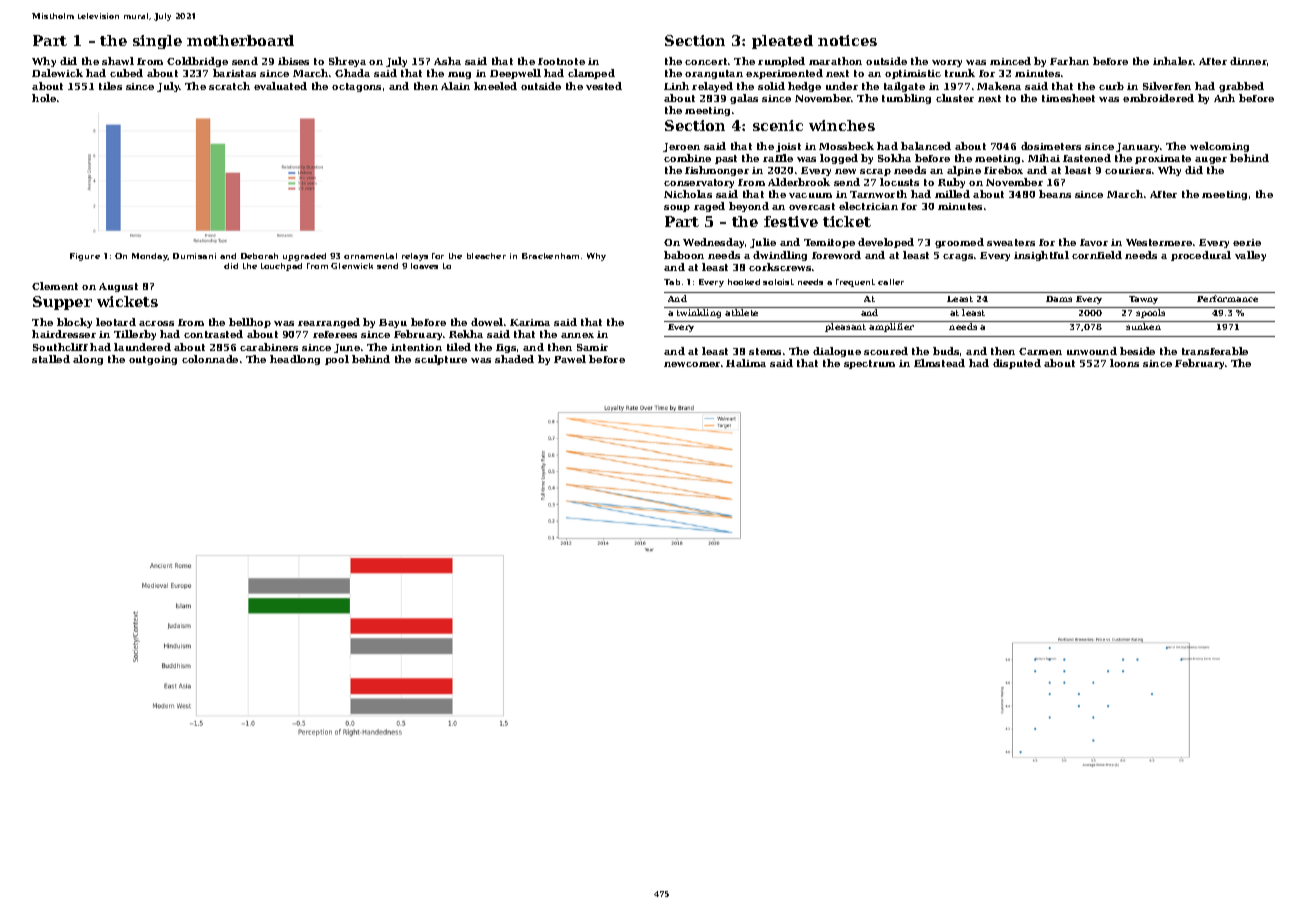 The image size is (1308, 924). Describe the element at coordinates (799, 182) in the screenshot. I see `Alderbrook` at that location.
